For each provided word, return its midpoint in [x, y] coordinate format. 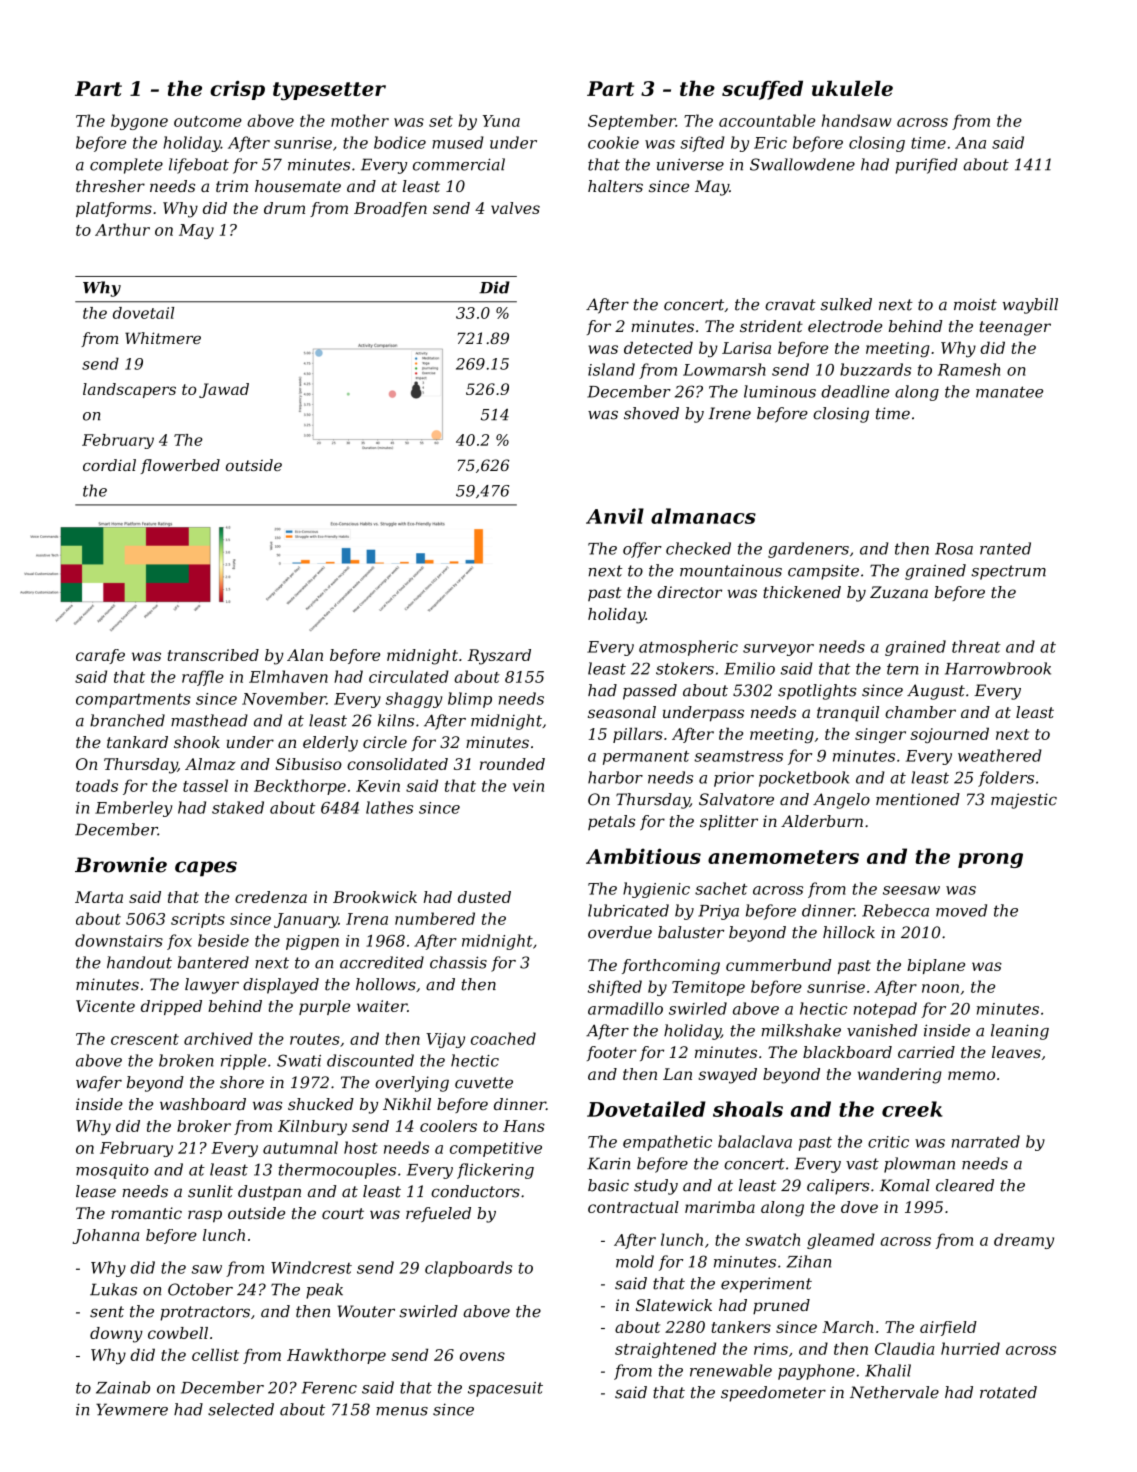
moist [975, 304]
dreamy [1024, 1241]
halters [615, 186]
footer [612, 1053]
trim [232, 186]
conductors [475, 1191]
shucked [321, 1104]
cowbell [178, 1333]
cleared [965, 1185]
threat [976, 646]
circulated [409, 676]
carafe [100, 656]
